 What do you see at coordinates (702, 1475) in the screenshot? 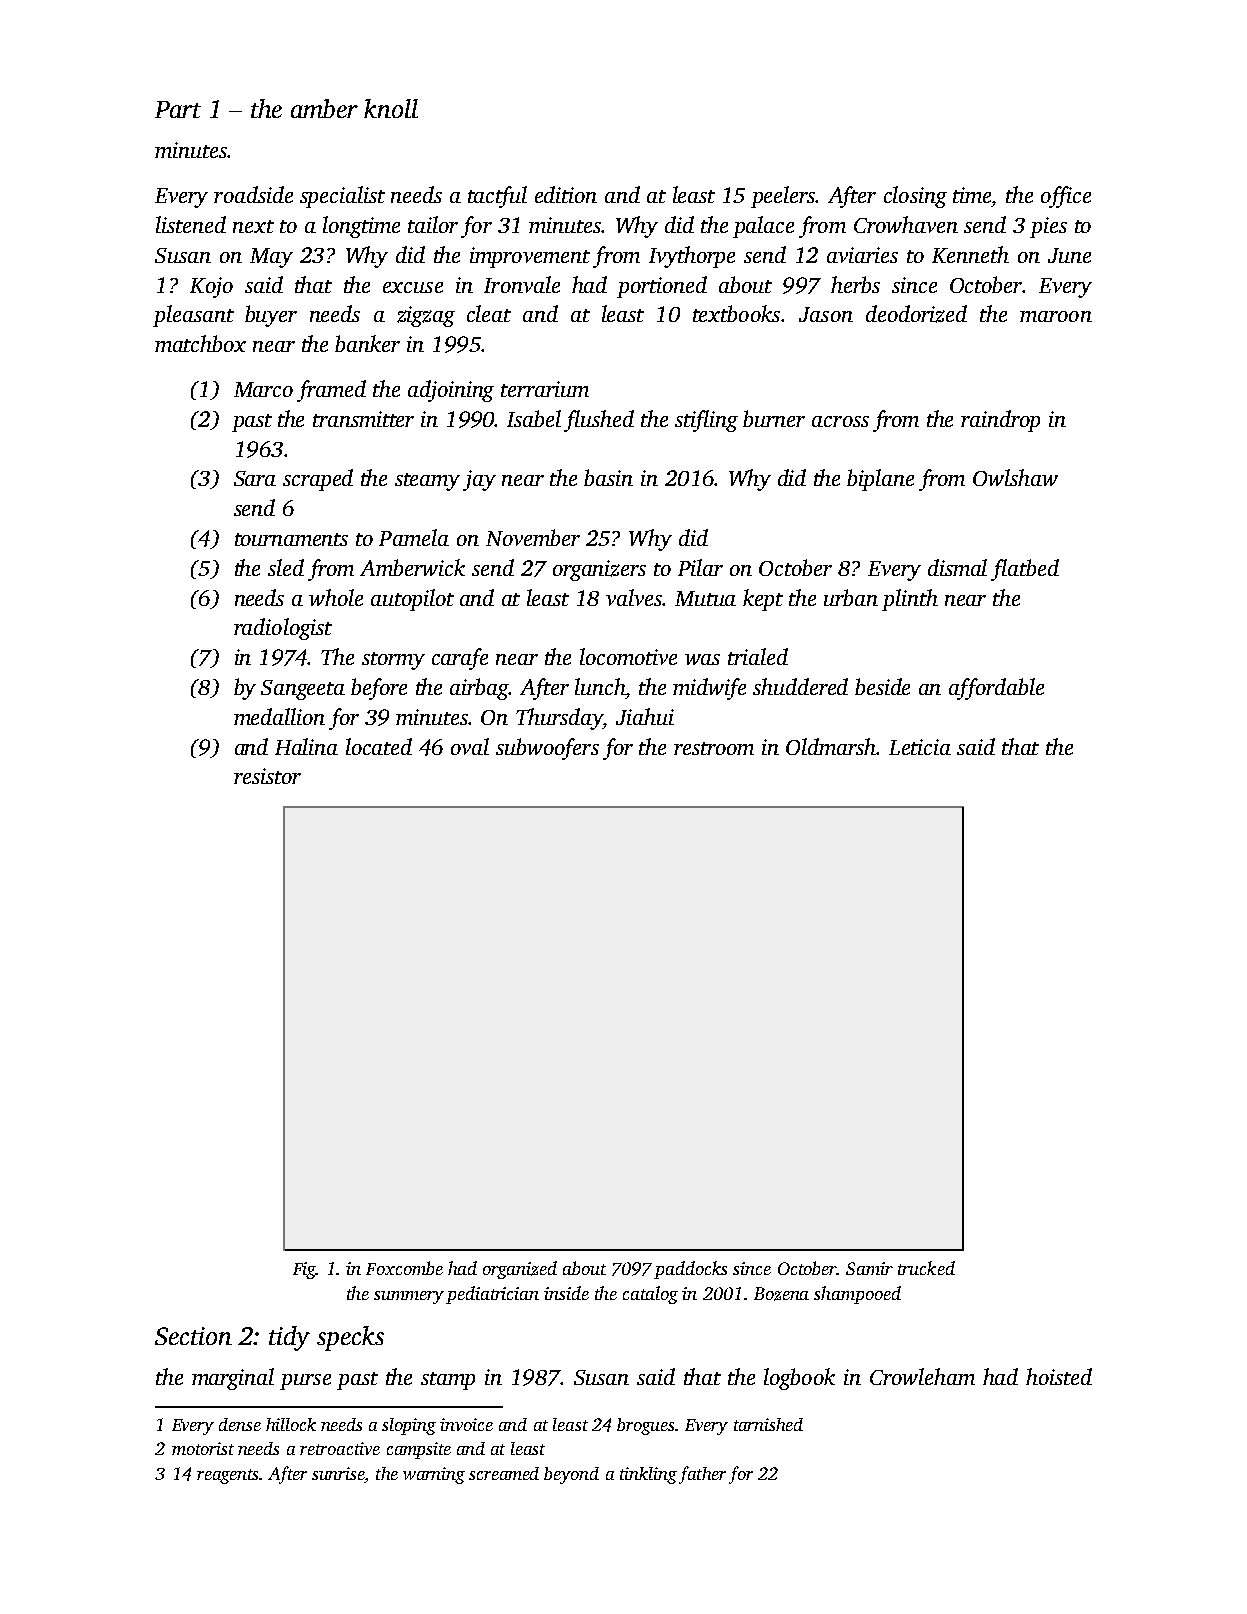
I see `father` at bounding box center [702, 1475].
